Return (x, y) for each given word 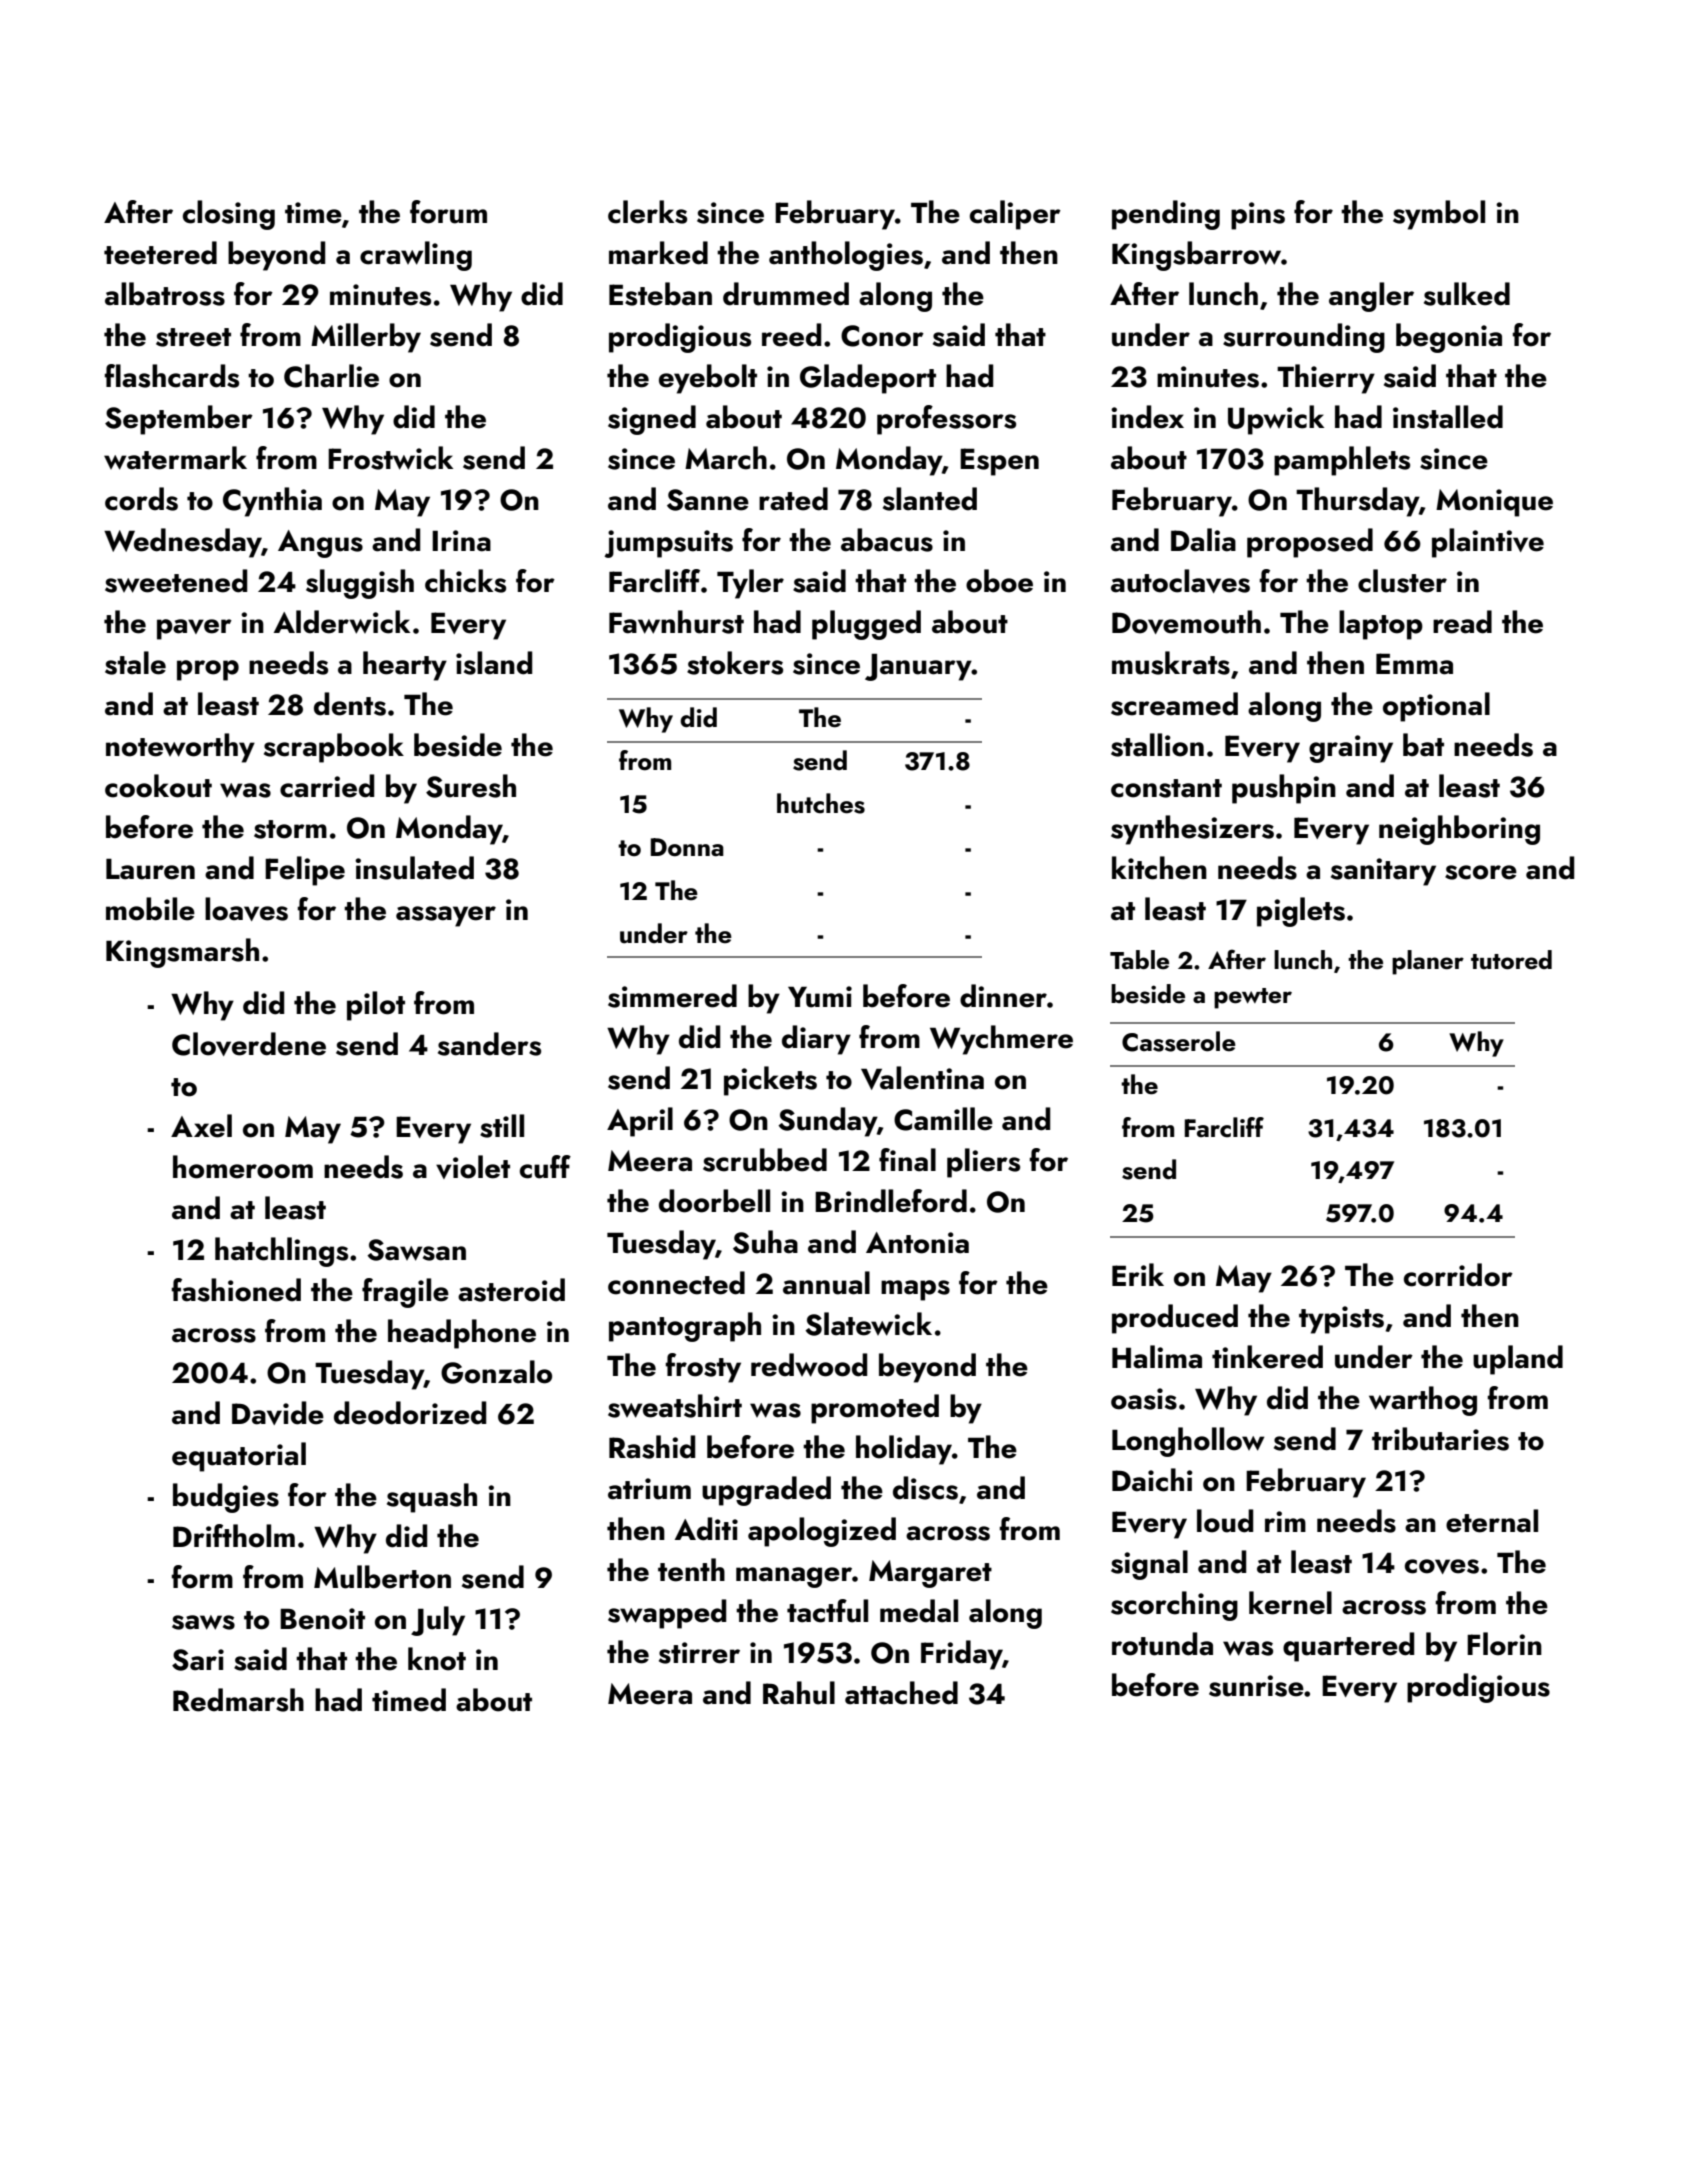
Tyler (750, 584)
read (1462, 622)
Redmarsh (238, 1700)
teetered (160, 253)
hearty (405, 666)
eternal (1492, 1521)
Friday (962, 1655)
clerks (647, 212)
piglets (1301, 912)
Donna (687, 847)
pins (1258, 216)
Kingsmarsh (182, 953)
